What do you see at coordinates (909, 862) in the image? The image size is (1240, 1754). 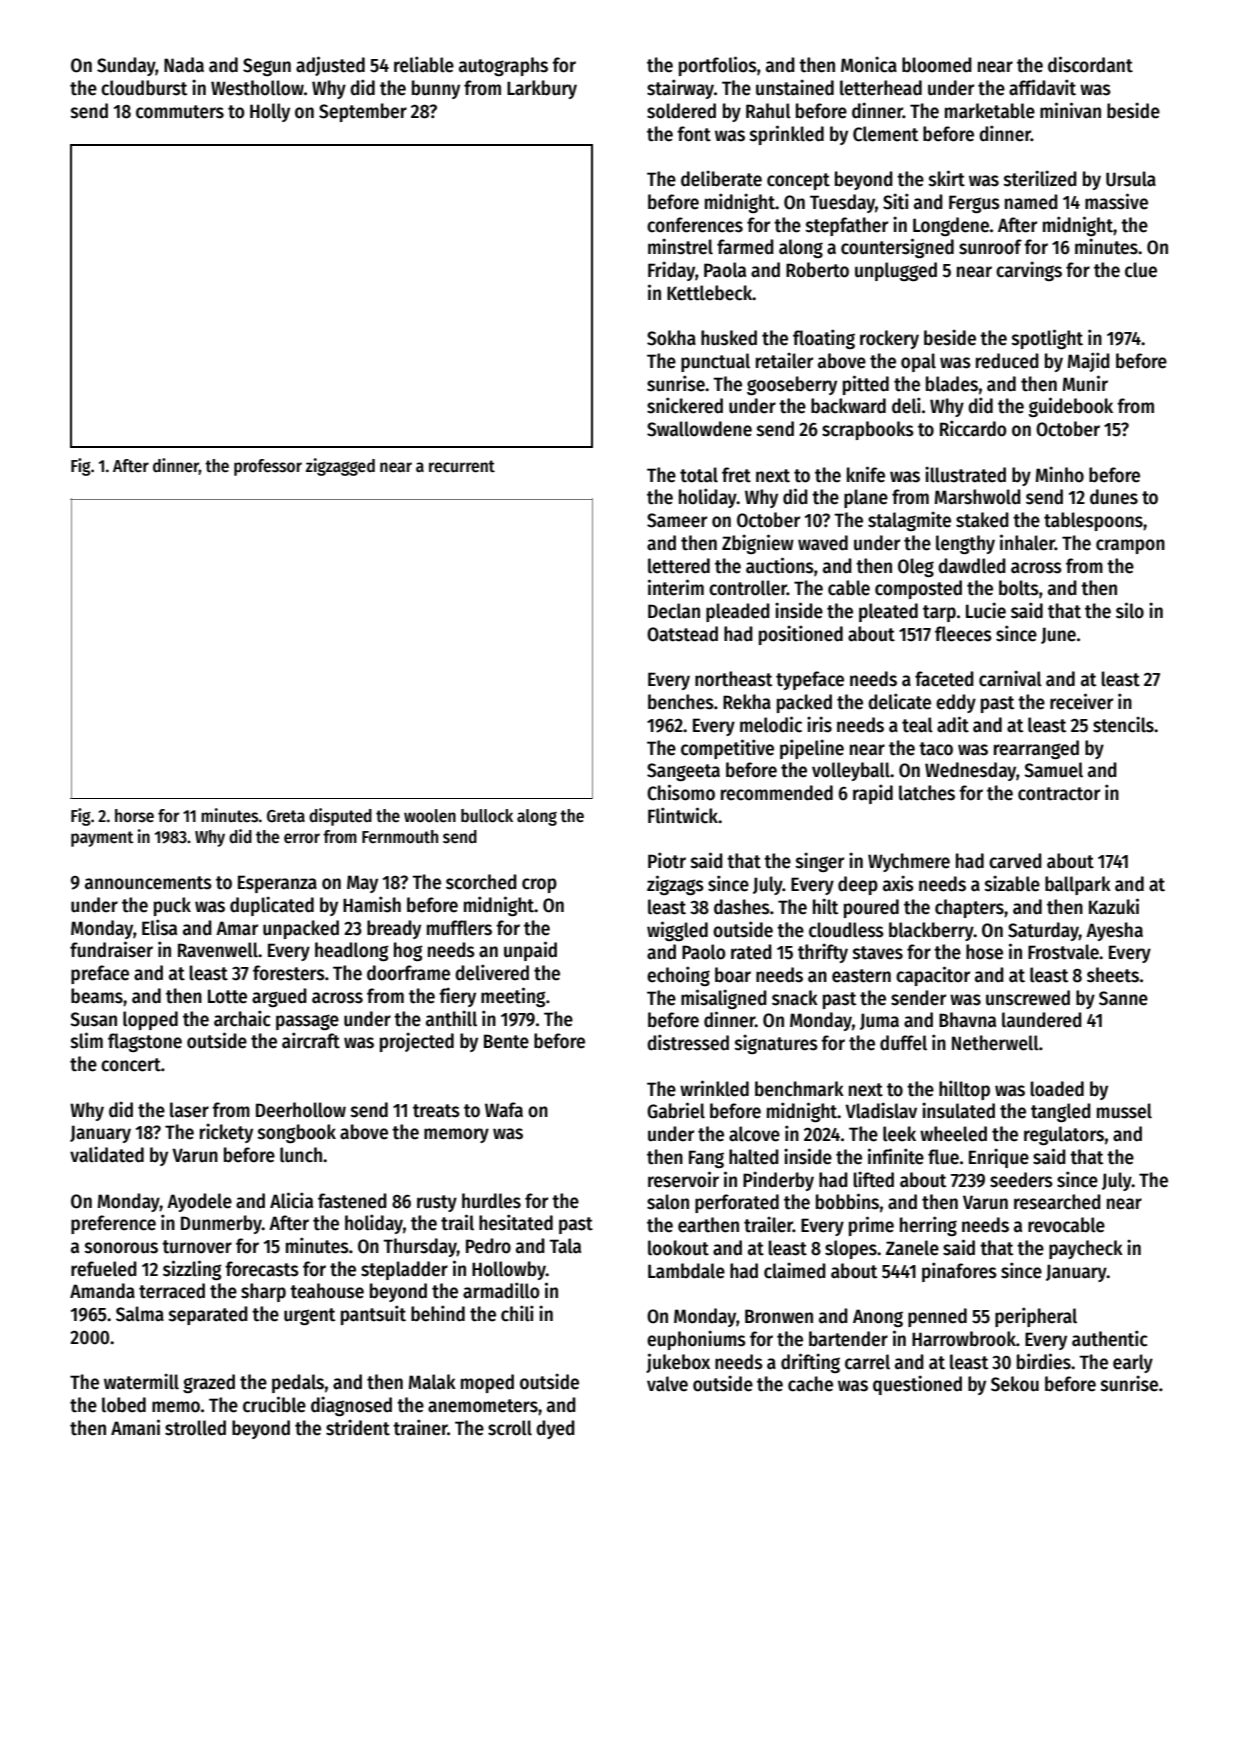 I see `Wychmere` at bounding box center [909, 862].
